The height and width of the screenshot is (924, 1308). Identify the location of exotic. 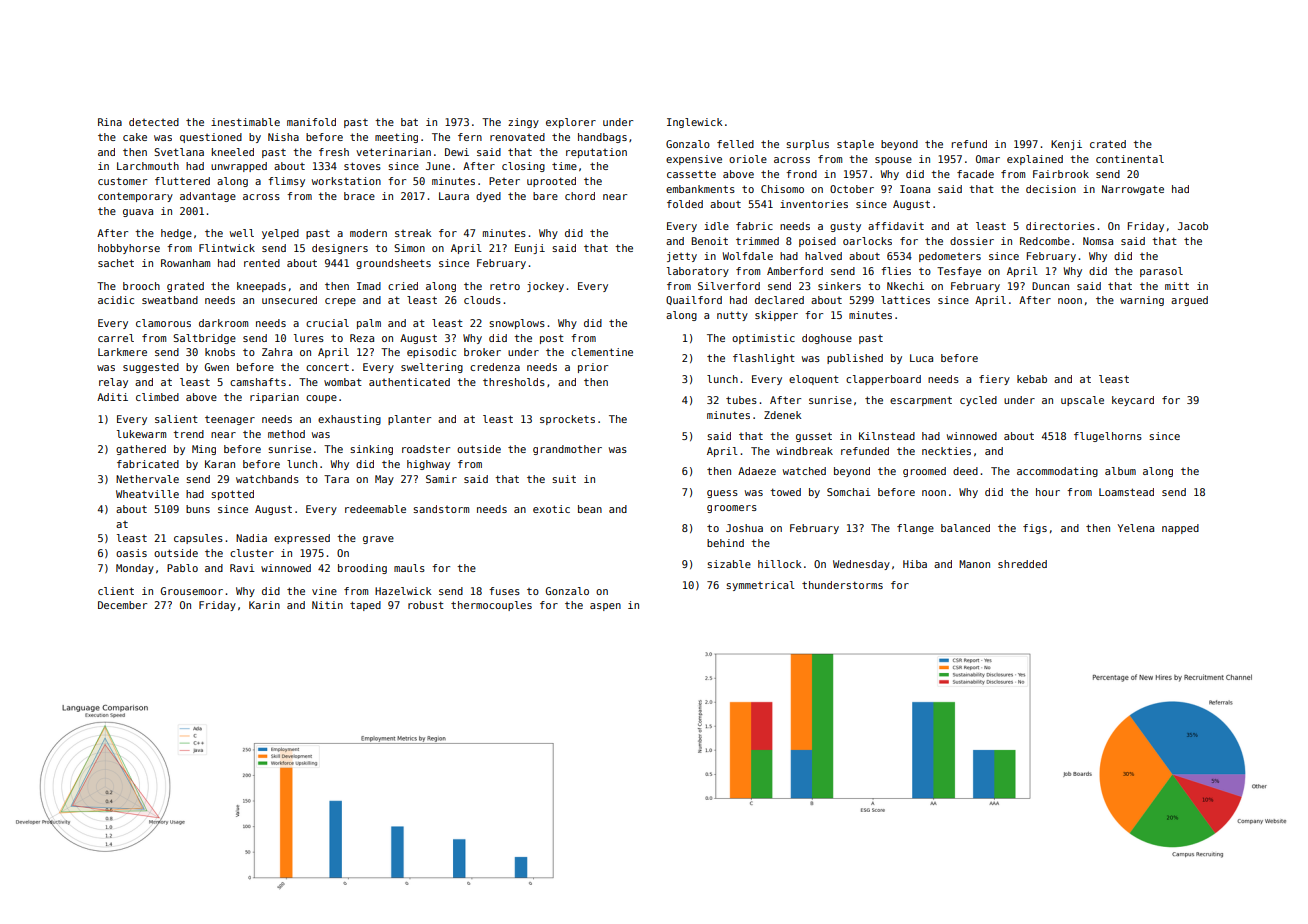
(551, 509).
